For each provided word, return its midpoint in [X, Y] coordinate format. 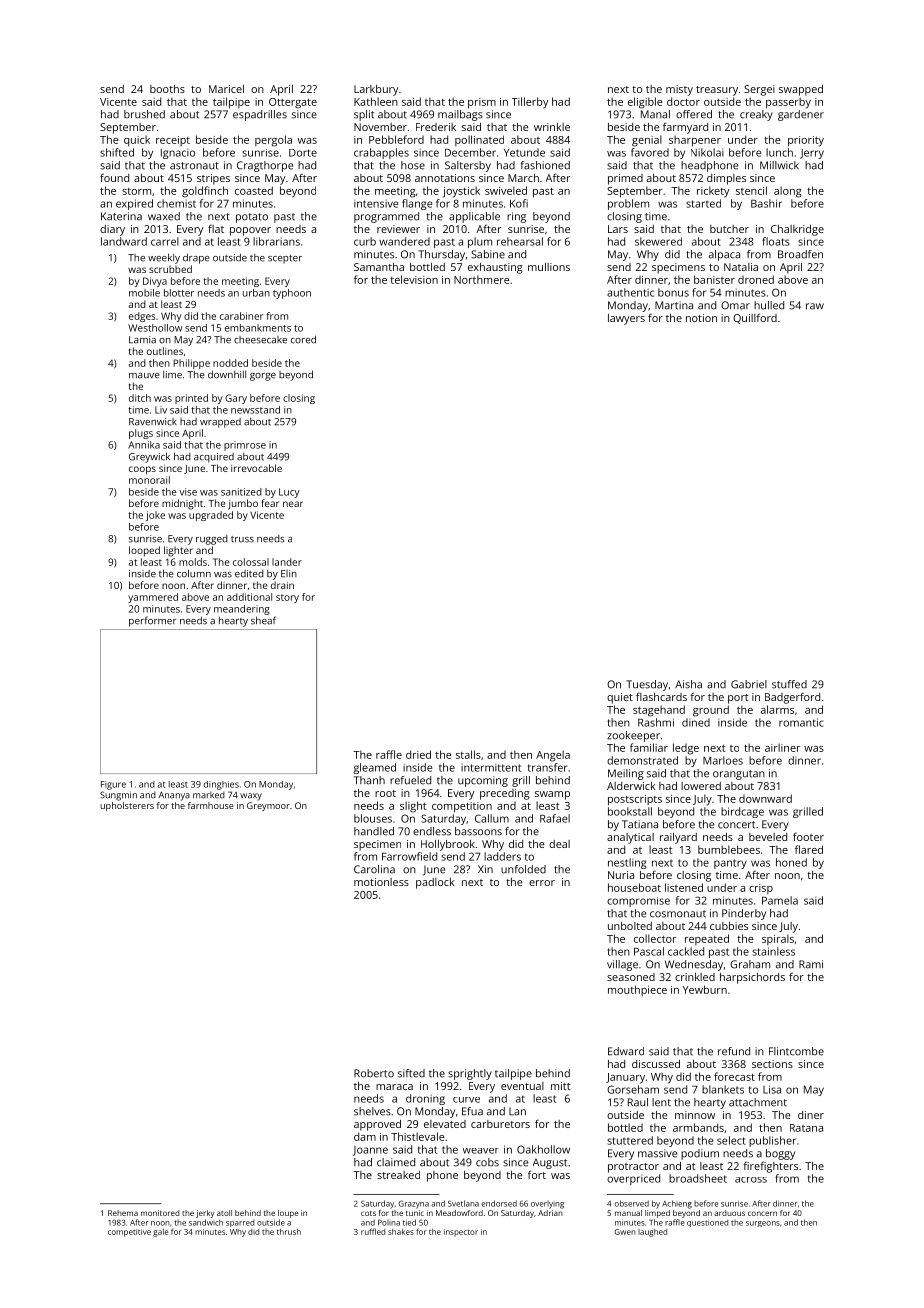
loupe [288, 1214]
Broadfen [800, 254]
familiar [649, 747]
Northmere [482, 279]
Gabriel [749, 684]
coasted [254, 190]
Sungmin [118, 796]
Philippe [191, 364]
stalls [468, 754]
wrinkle [552, 127]
